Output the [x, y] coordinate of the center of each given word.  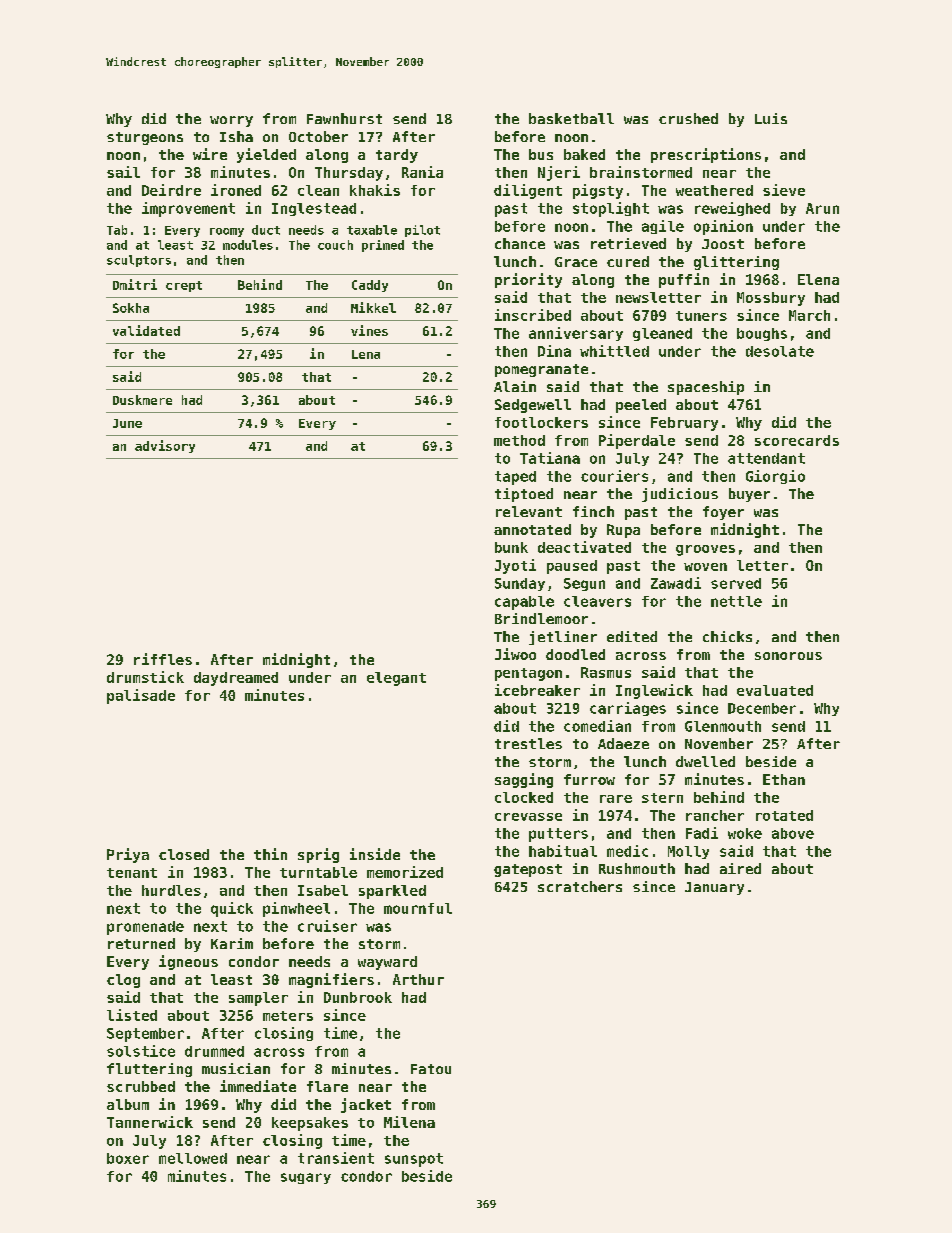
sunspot [414, 1160]
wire [210, 154]
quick [232, 909]
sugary [306, 1178]
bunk [511, 547]
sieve [784, 190]
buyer [749, 495]
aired [740, 868]
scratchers [580, 886]
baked [584, 154]
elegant [396, 679]
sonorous [788, 656]
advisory [165, 446]
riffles [163, 659]
